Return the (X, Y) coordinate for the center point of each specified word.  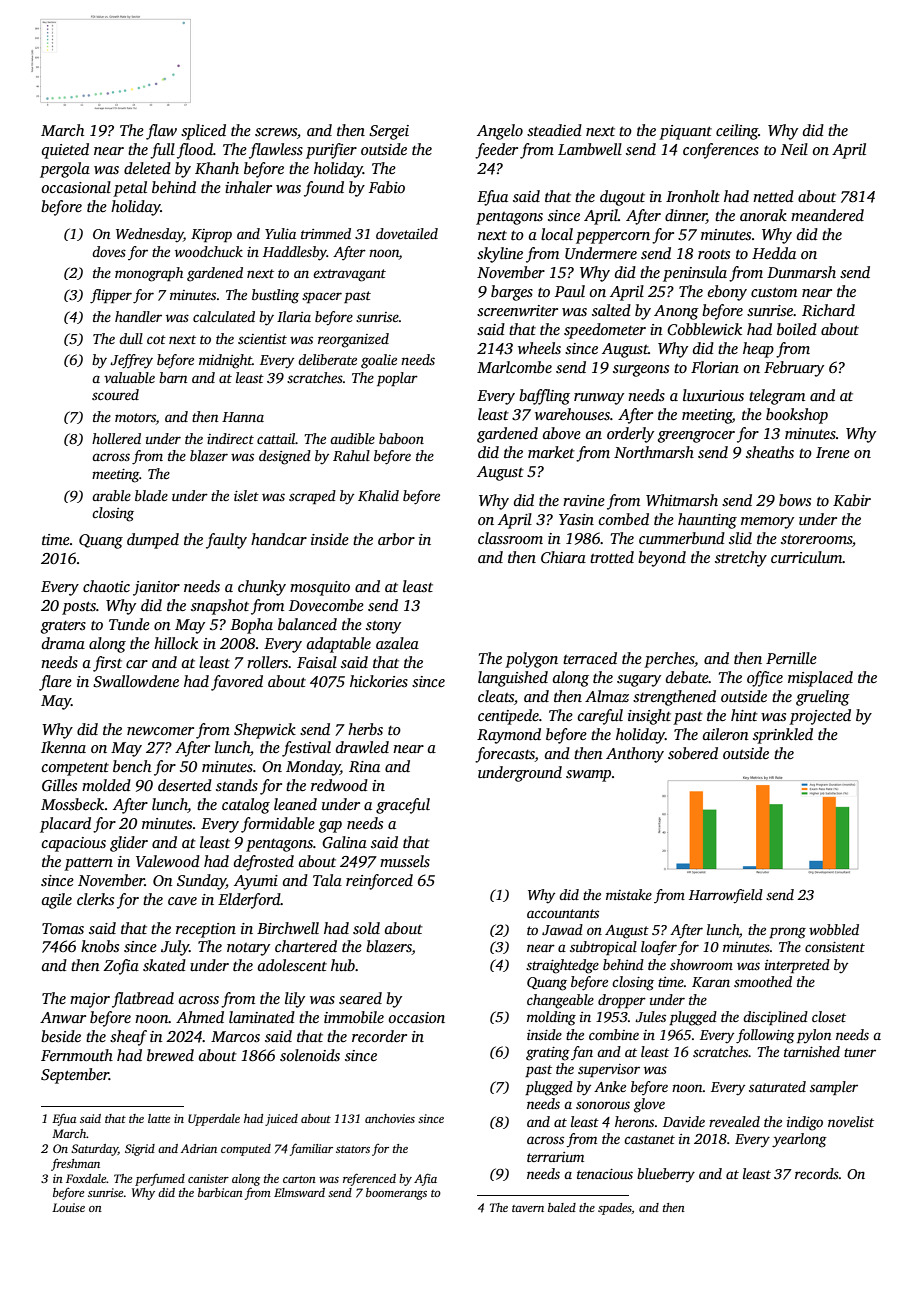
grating (548, 1054)
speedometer (605, 331)
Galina (344, 842)
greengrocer (696, 437)
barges (512, 293)
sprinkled (783, 736)
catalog (246, 806)
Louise (68, 1207)
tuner (860, 1052)
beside (61, 1036)
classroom (510, 538)
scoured (115, 394)
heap (758, 350)
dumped (153, 541)
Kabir (852, 500)
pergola (65, 170)
